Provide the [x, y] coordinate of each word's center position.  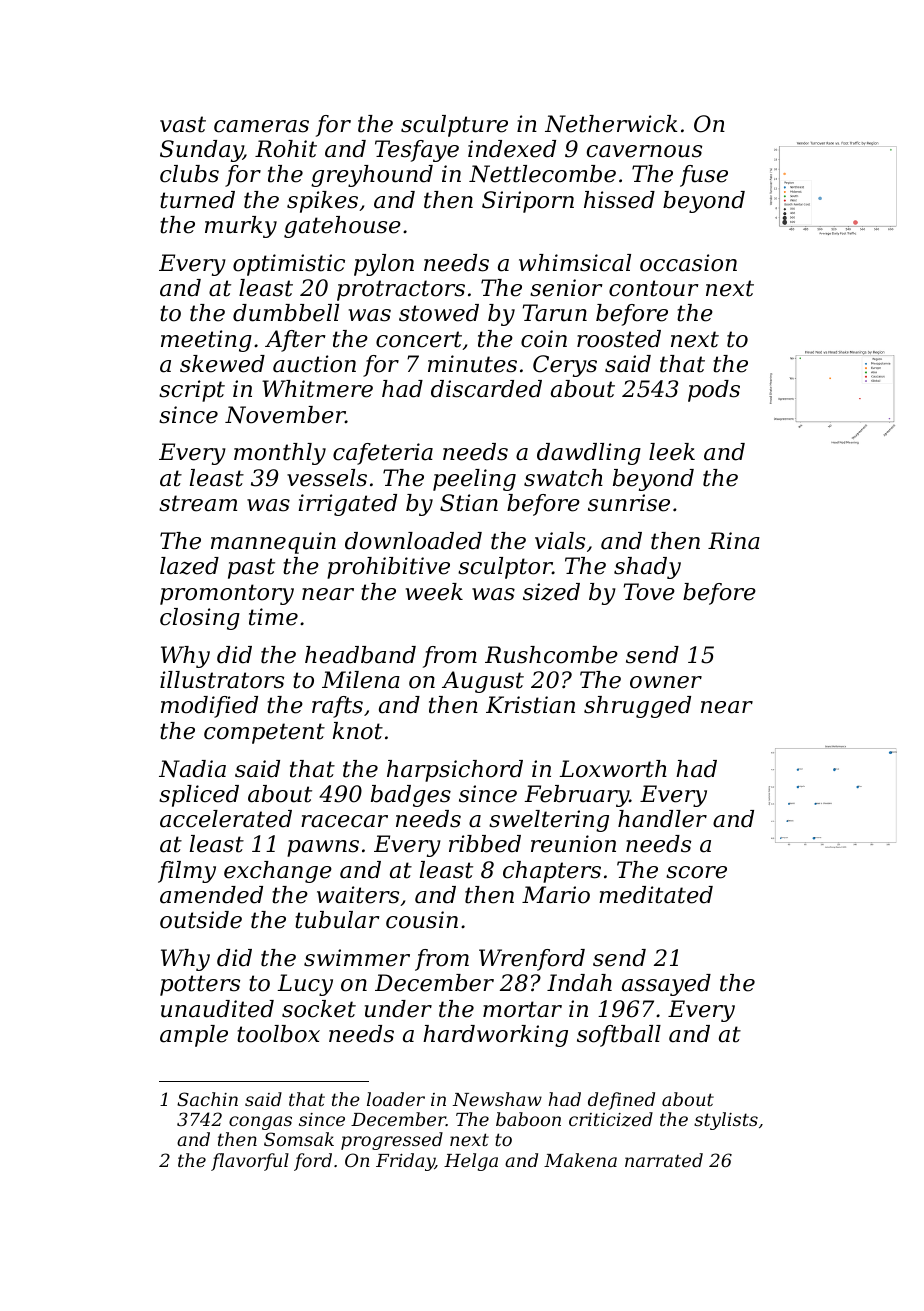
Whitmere [317, 389]
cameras [261, 126]
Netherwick [611, 124]
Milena [361, 680]
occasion [688, 263]
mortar [522, 1009]
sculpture [454, 126]
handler [662, 819]
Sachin [207, 1099]
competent [264, 733]
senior [566, 288]
